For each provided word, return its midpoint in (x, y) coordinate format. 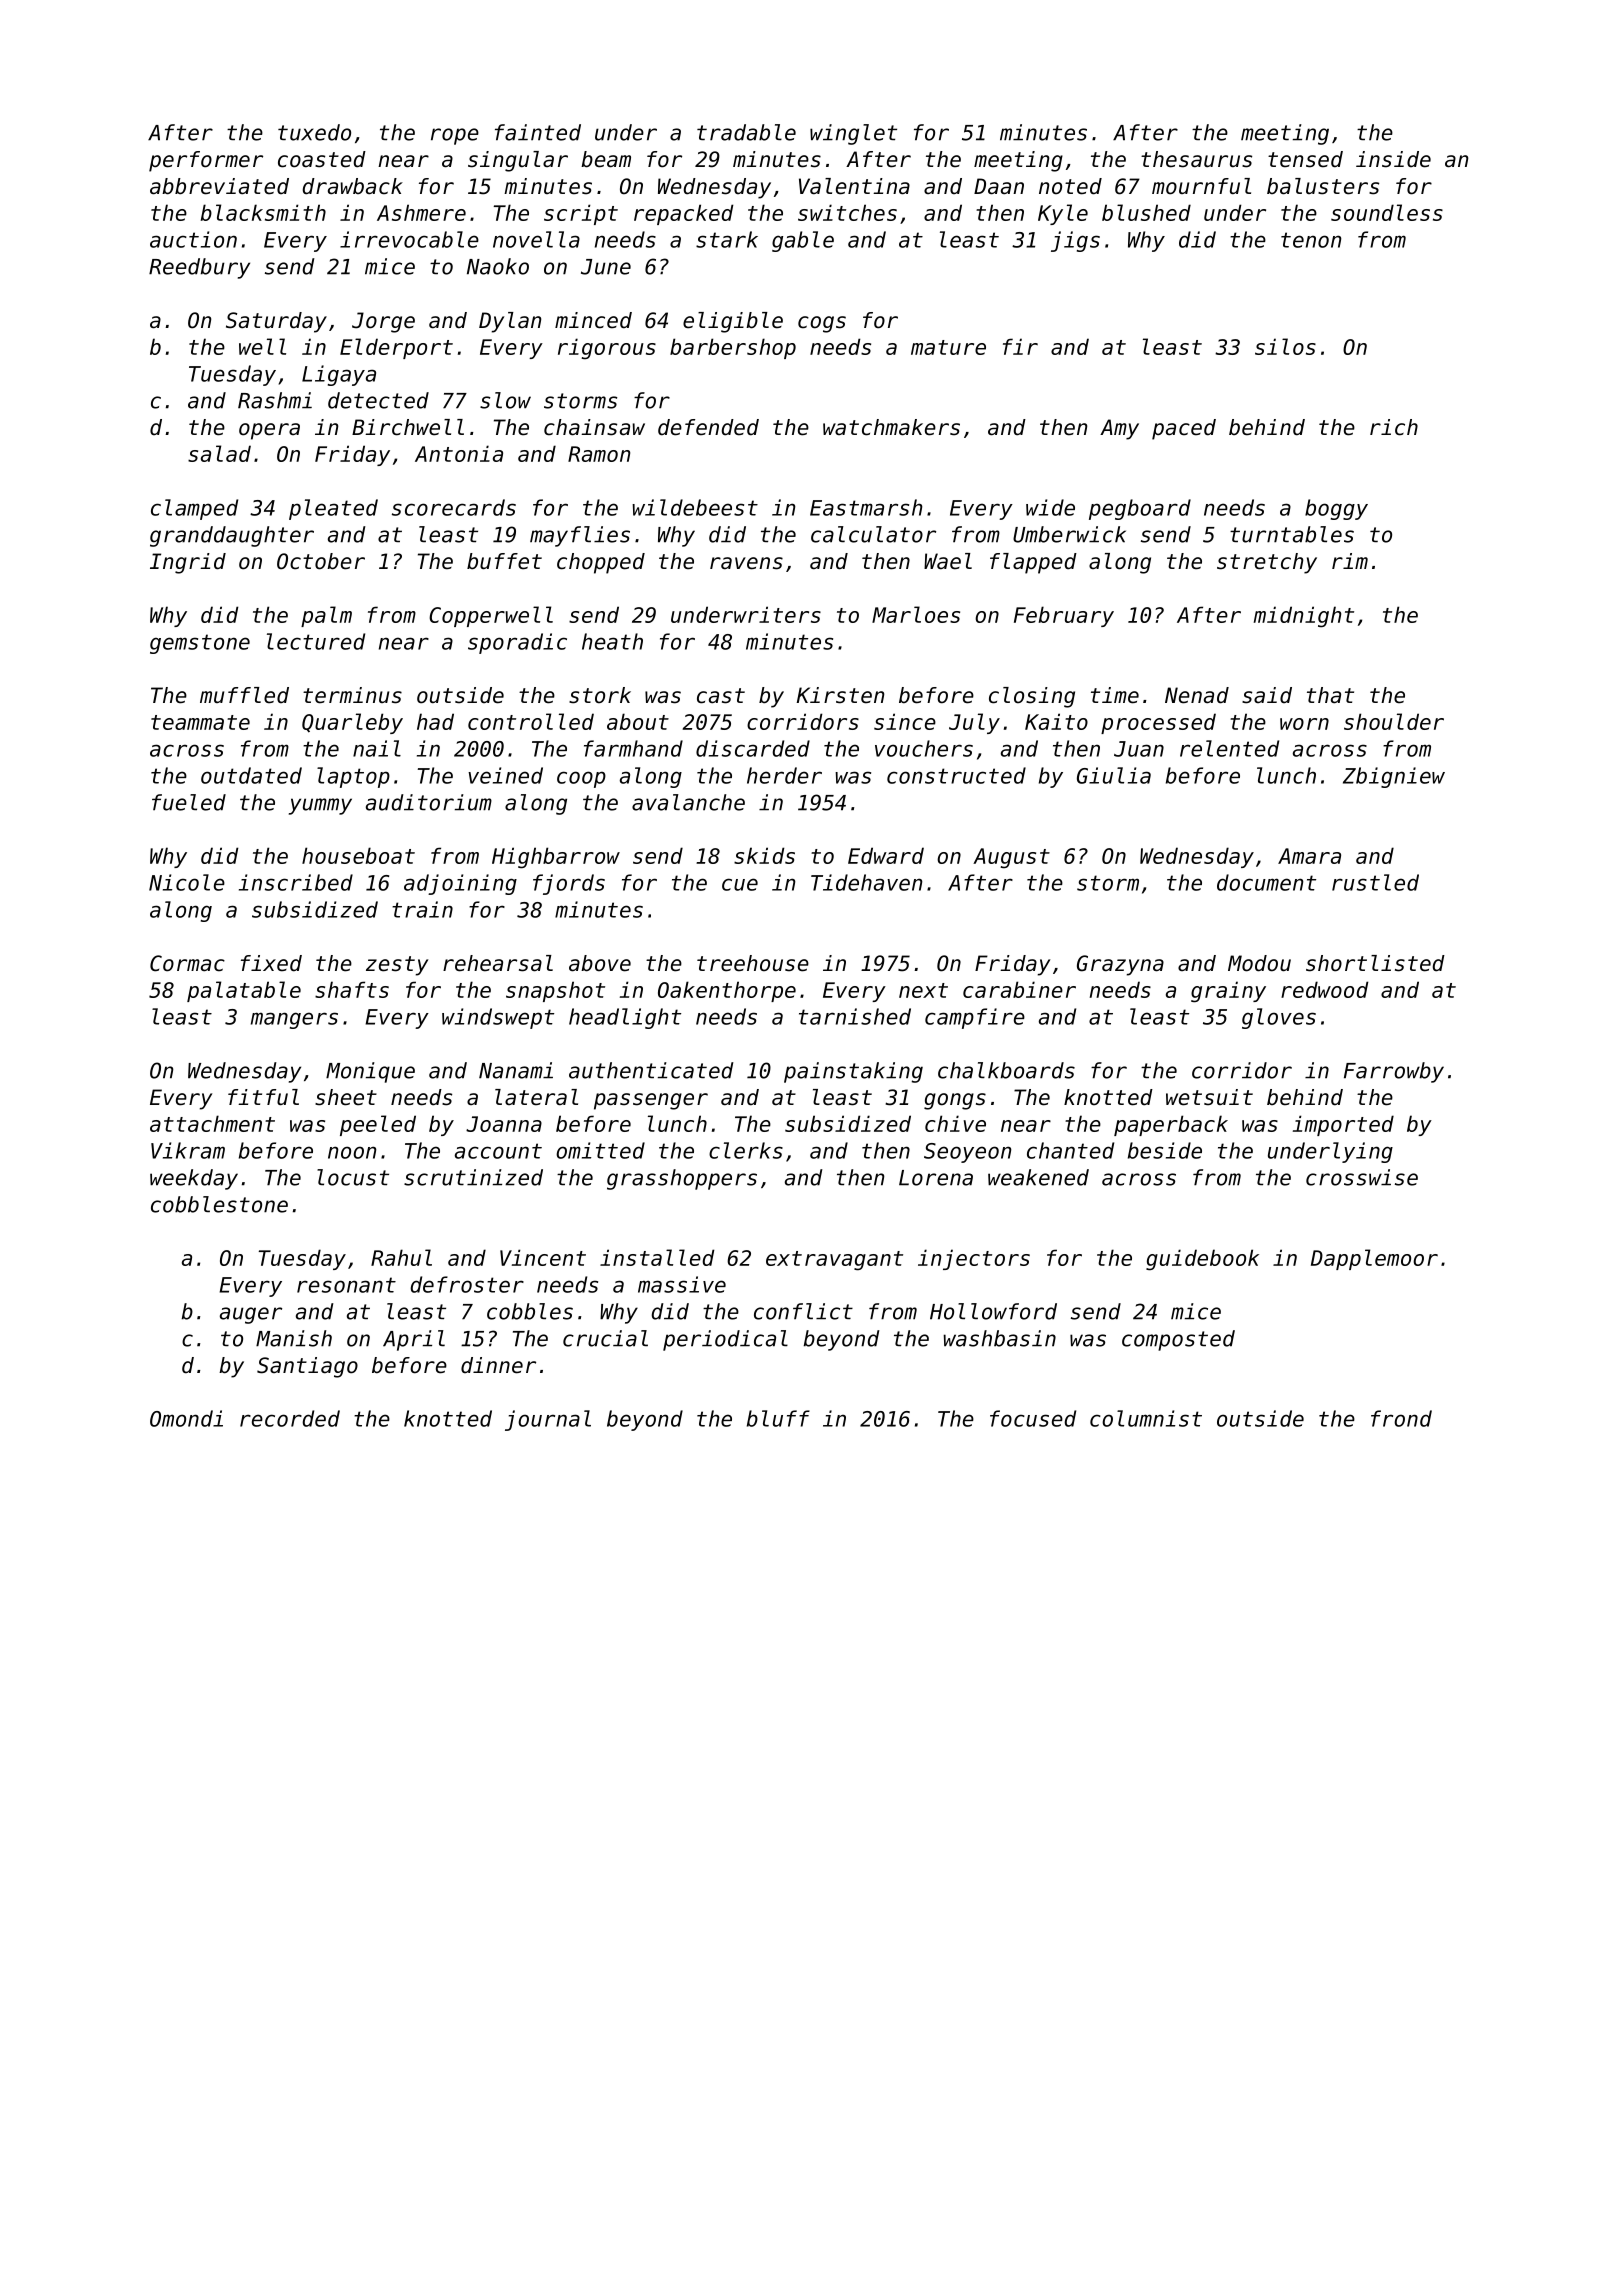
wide (1050, 507)
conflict (803, 1311)
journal (548, 1420)
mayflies (580, 536)
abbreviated (219, 186)
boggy (1336, 509)
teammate (200, 722)
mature (948, 347)
